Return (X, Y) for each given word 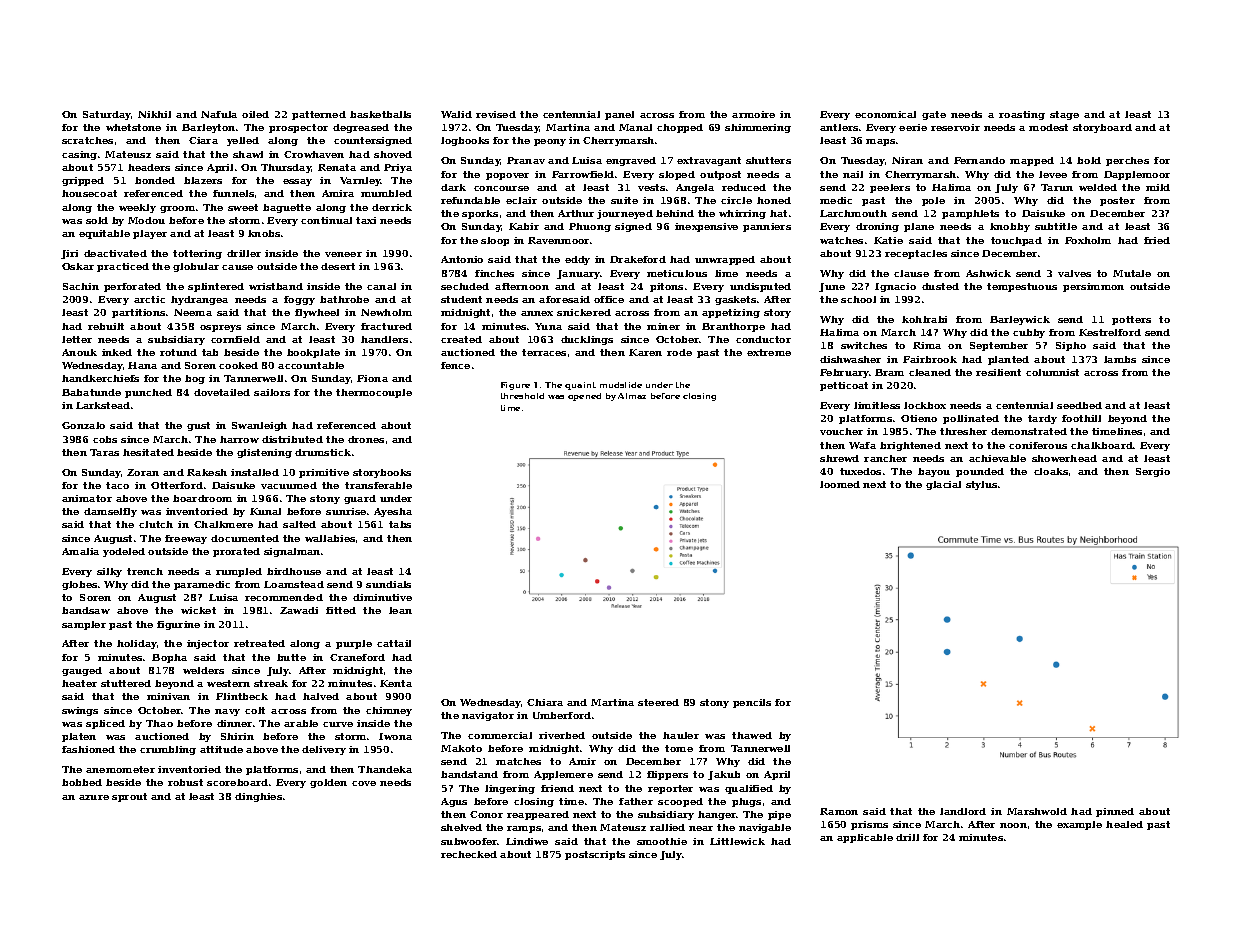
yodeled (124, 552)
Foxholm (1088, 240)
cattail (394, 643)
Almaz (632, 396)
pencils (752, 703)
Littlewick (737, 841)
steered (658, 702)
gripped (83, 181)
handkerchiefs (100, 378)
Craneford (357, 657)
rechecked (469, 854)
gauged (82, 671)
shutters (768, 160)
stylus (981, 485)
